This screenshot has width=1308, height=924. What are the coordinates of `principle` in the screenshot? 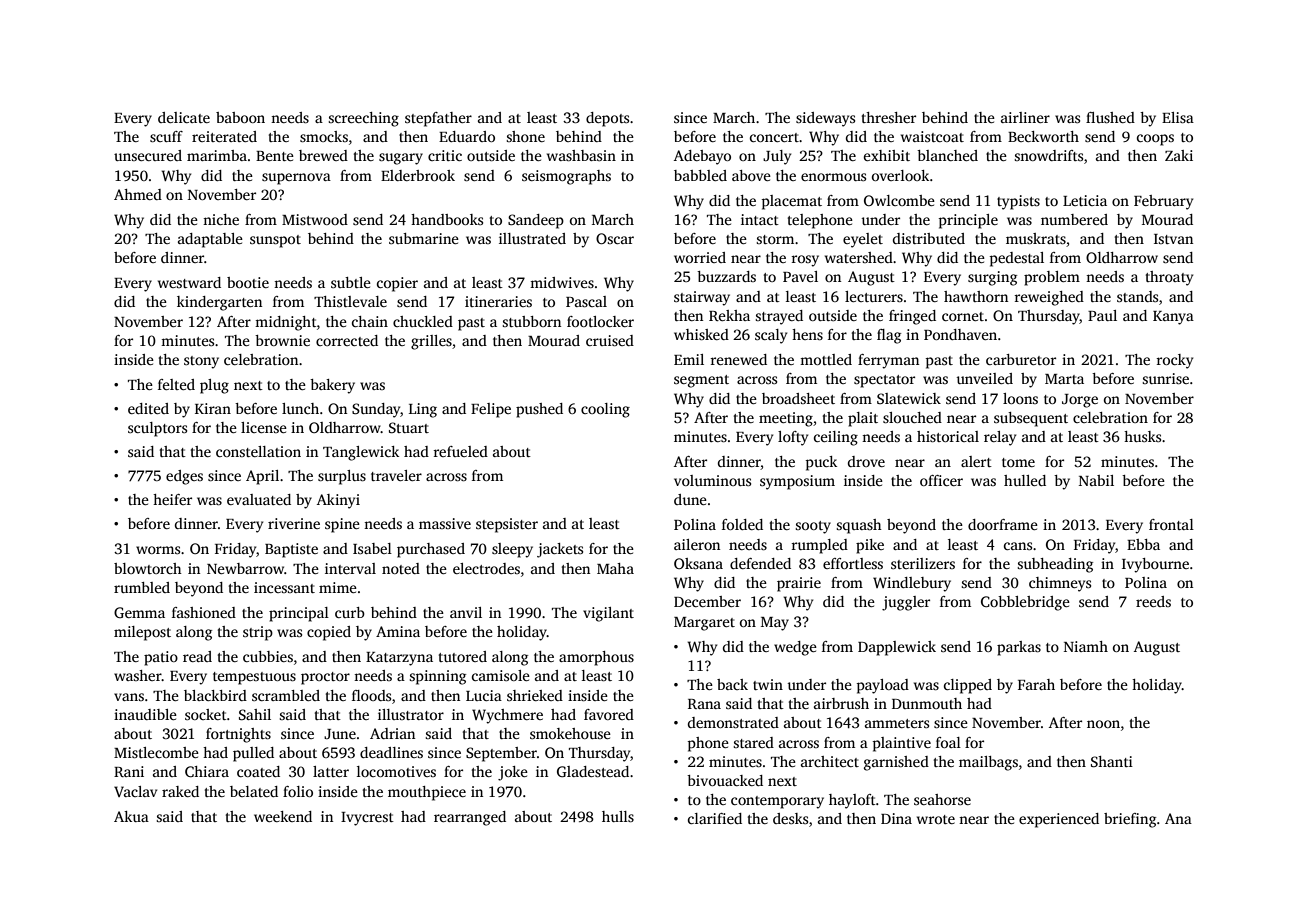 It's located at (968, 221).
